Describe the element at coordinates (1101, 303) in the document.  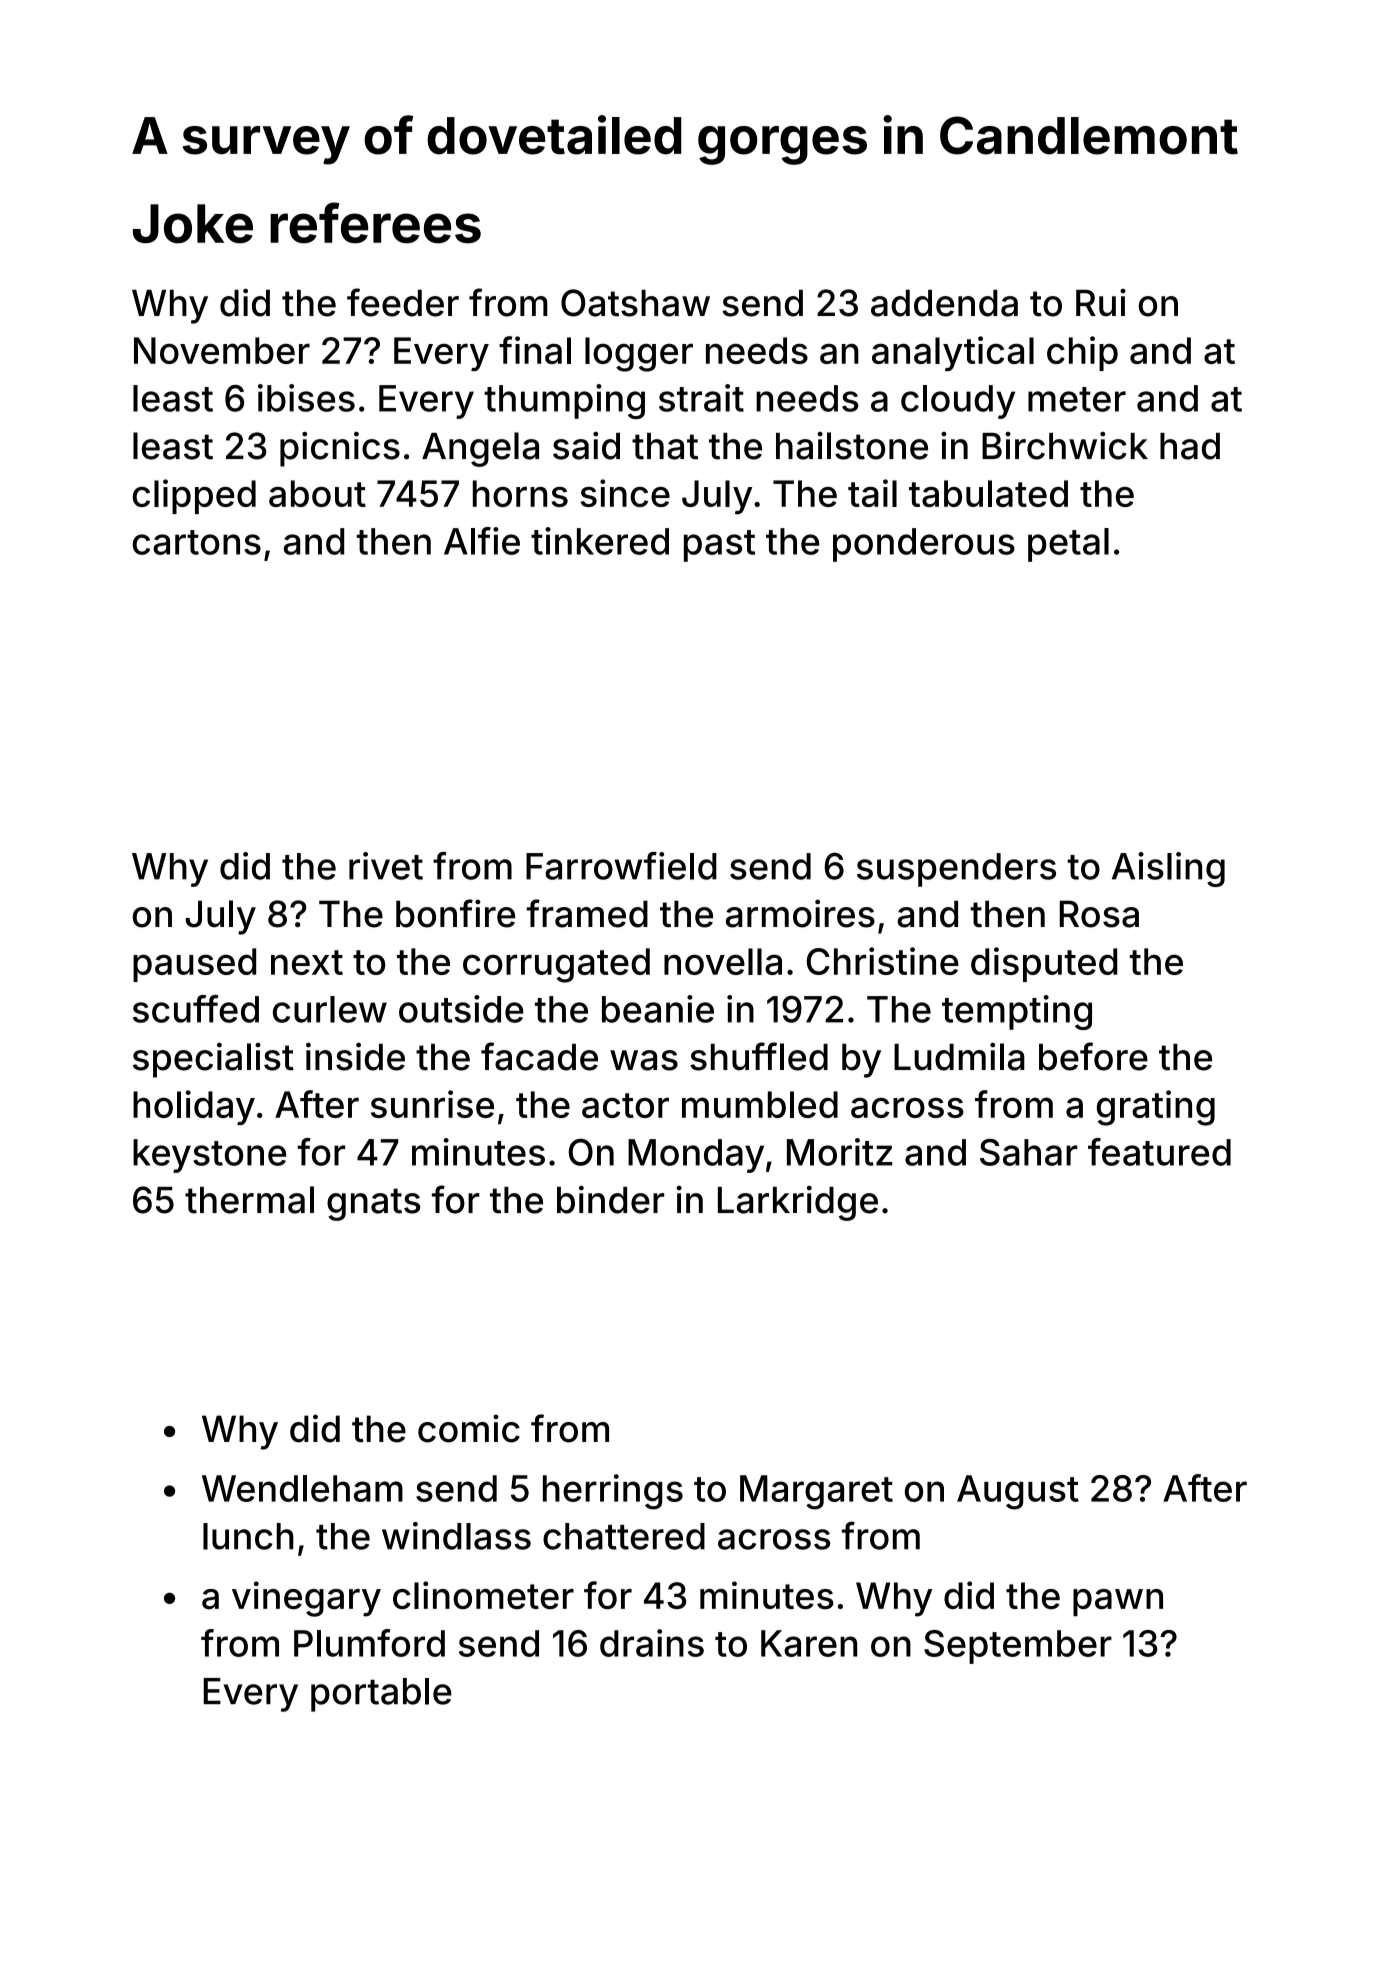
I see `Rui` at that location.
